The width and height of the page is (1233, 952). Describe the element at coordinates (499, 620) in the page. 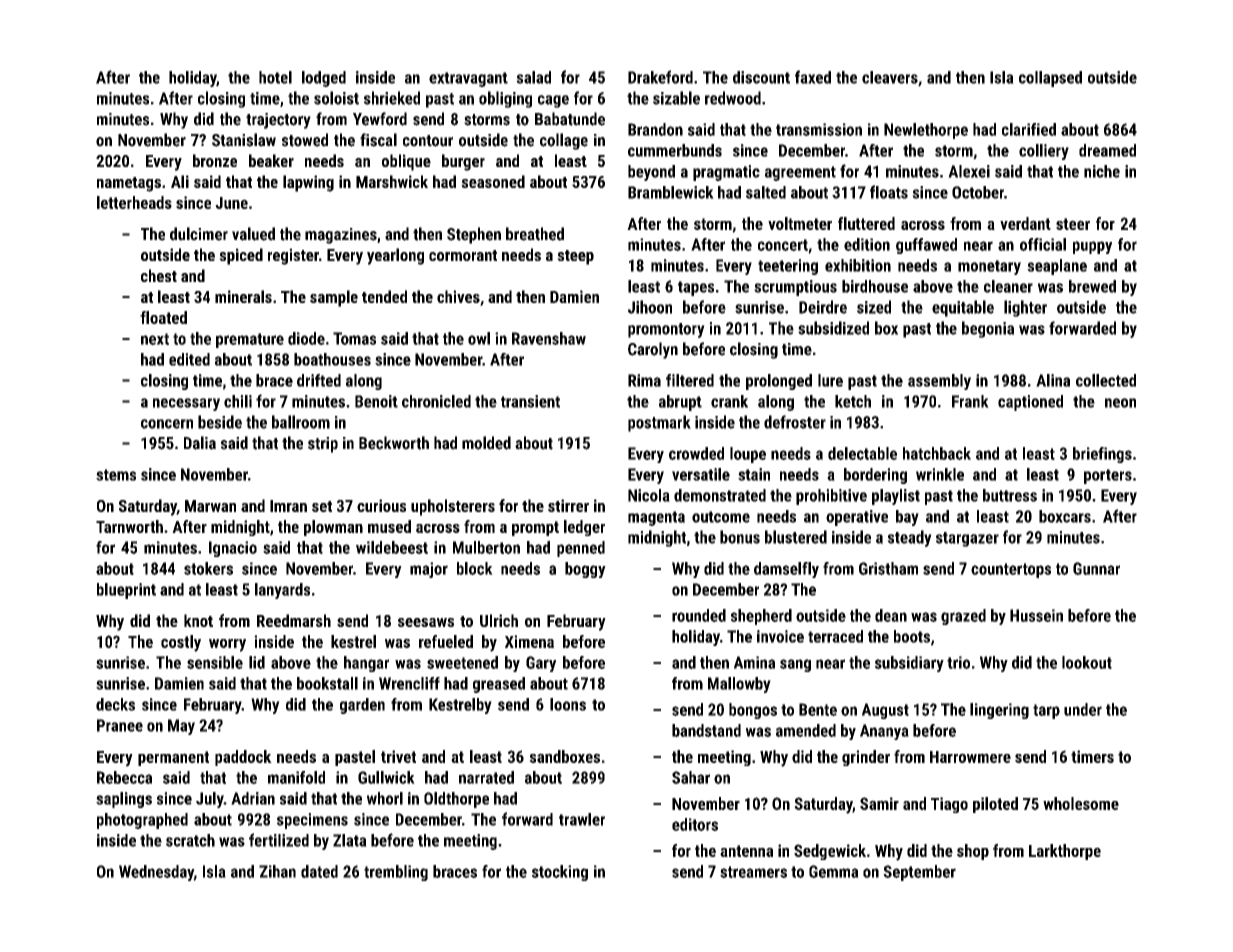

I see `Ulrich` at that location.
